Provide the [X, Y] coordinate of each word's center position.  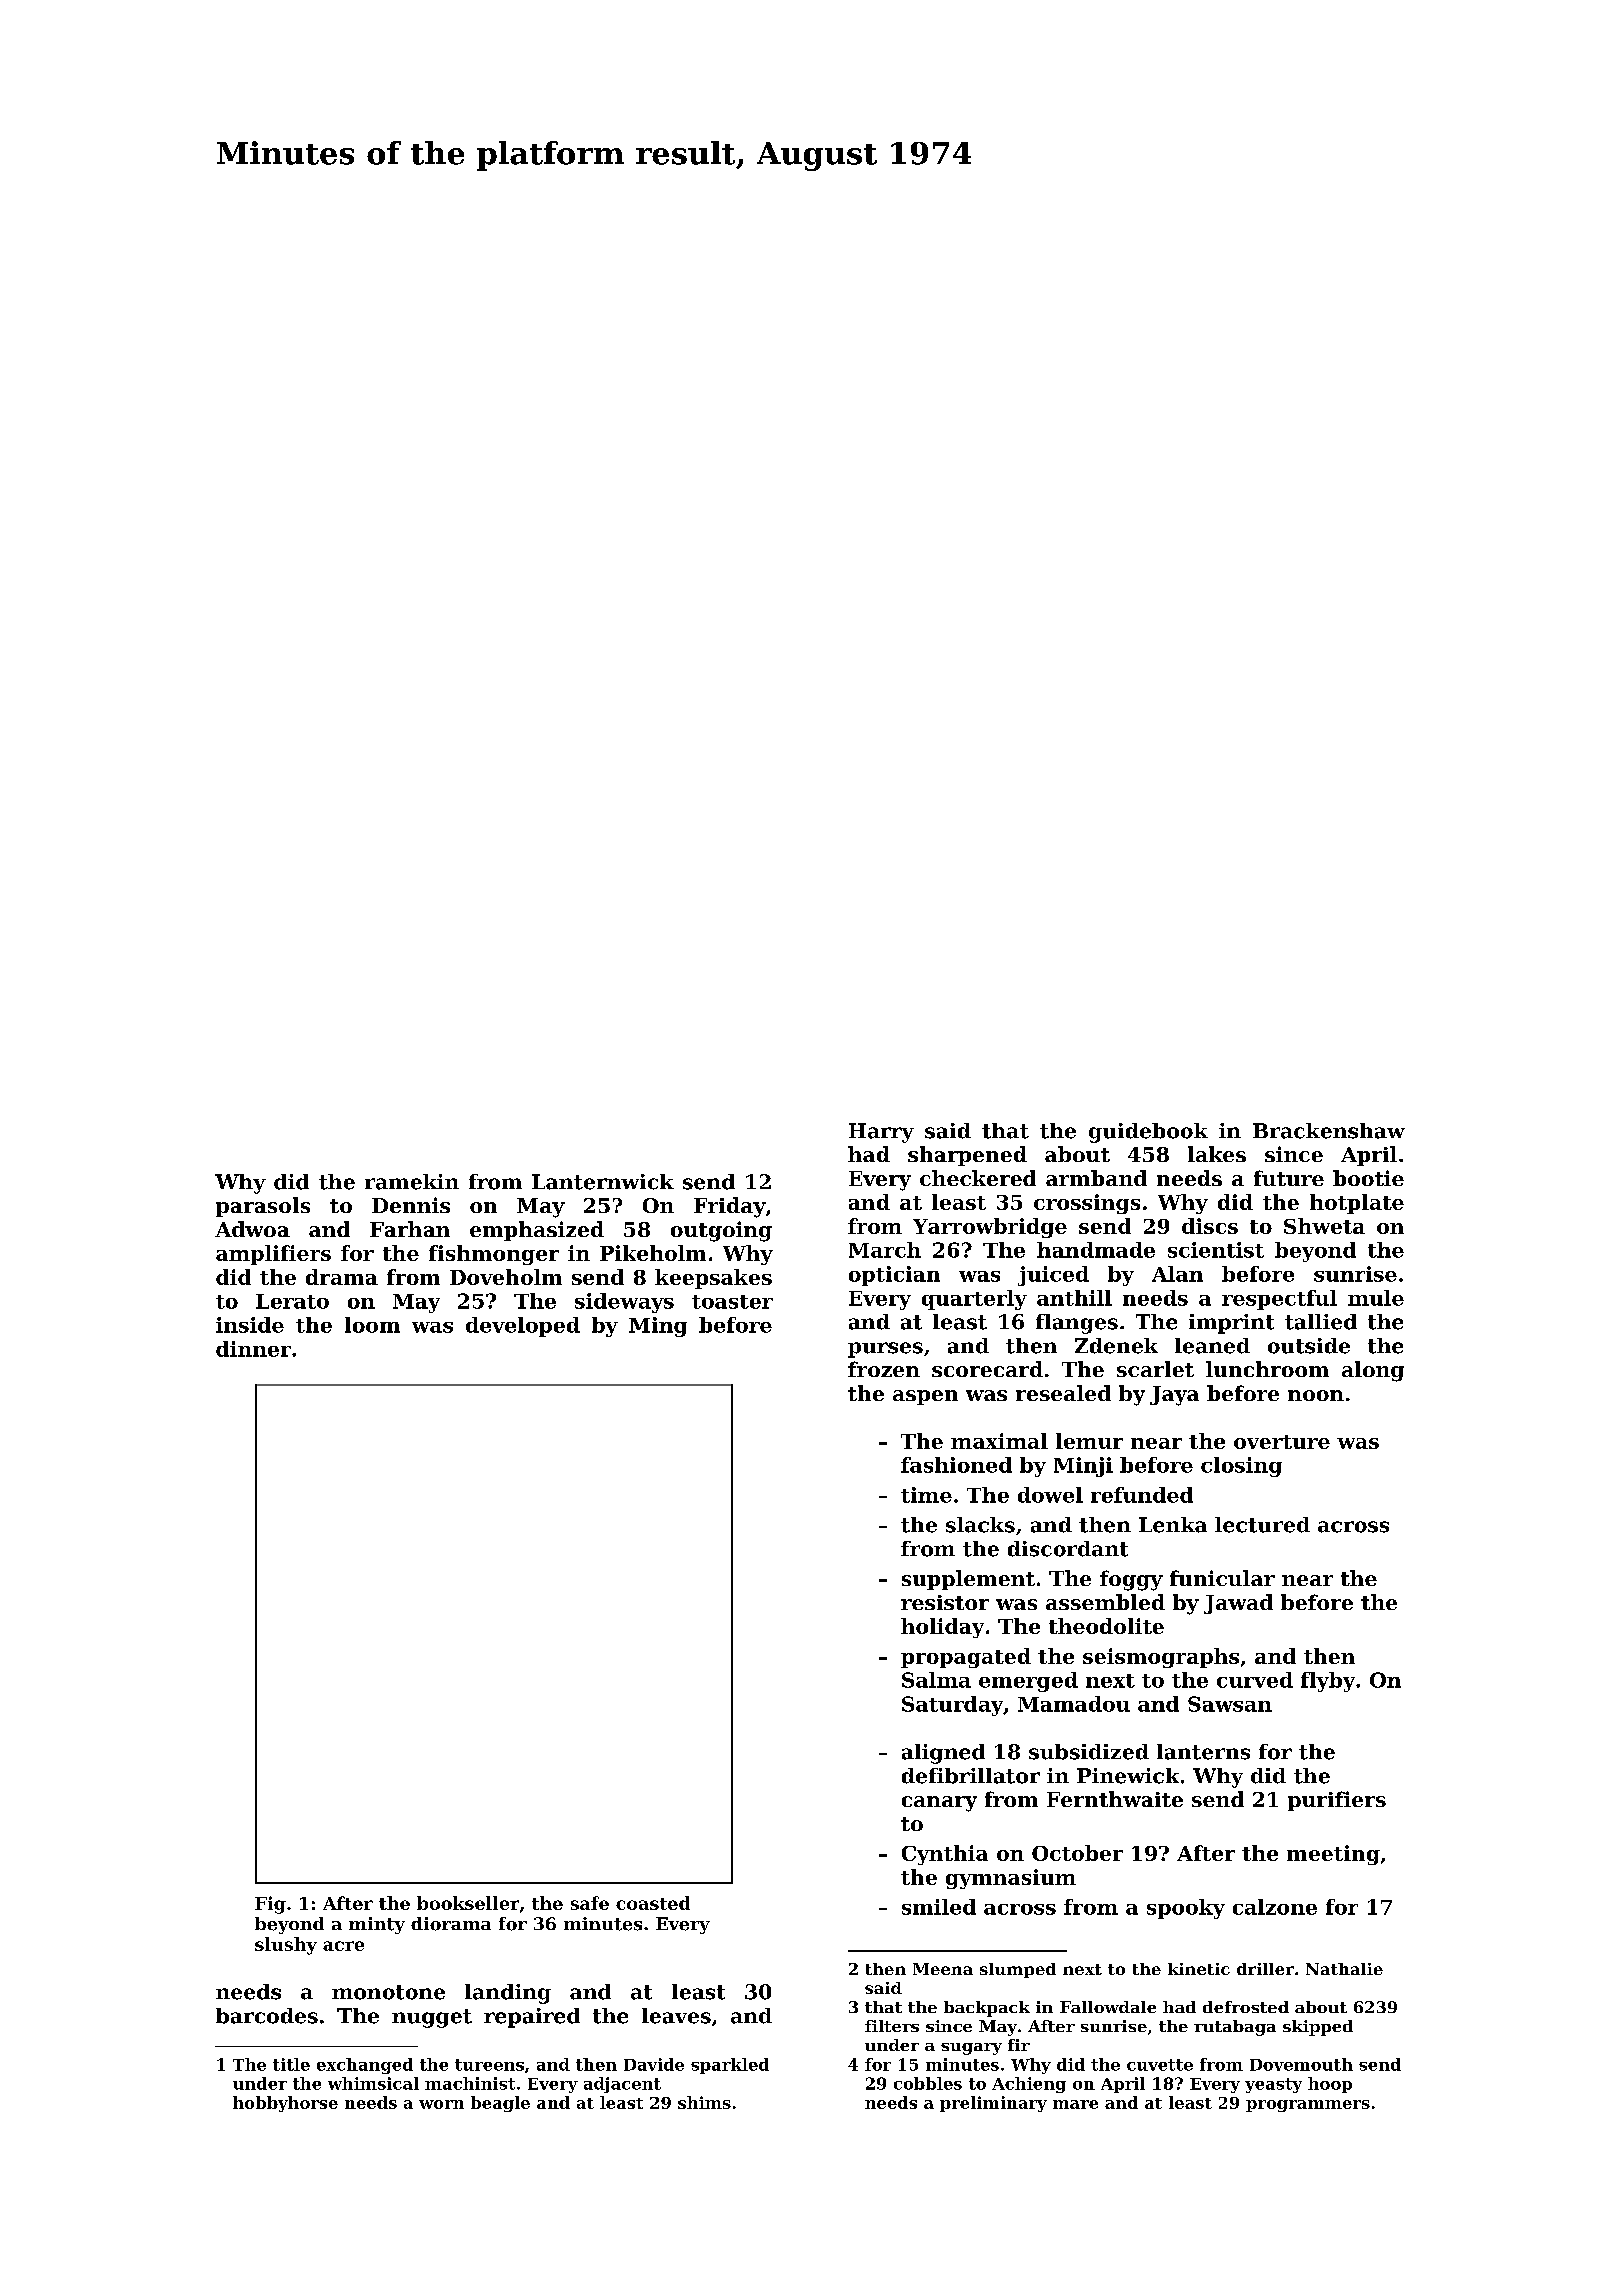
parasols [263, 1207]
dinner [253, 1349]
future [1289, 1178]
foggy [1131, 1580]
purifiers [1337, 1801]
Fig [270, 1905]
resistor [945, 1602]
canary [939, 1804]
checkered [978, 1178]
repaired [532, 2018]
